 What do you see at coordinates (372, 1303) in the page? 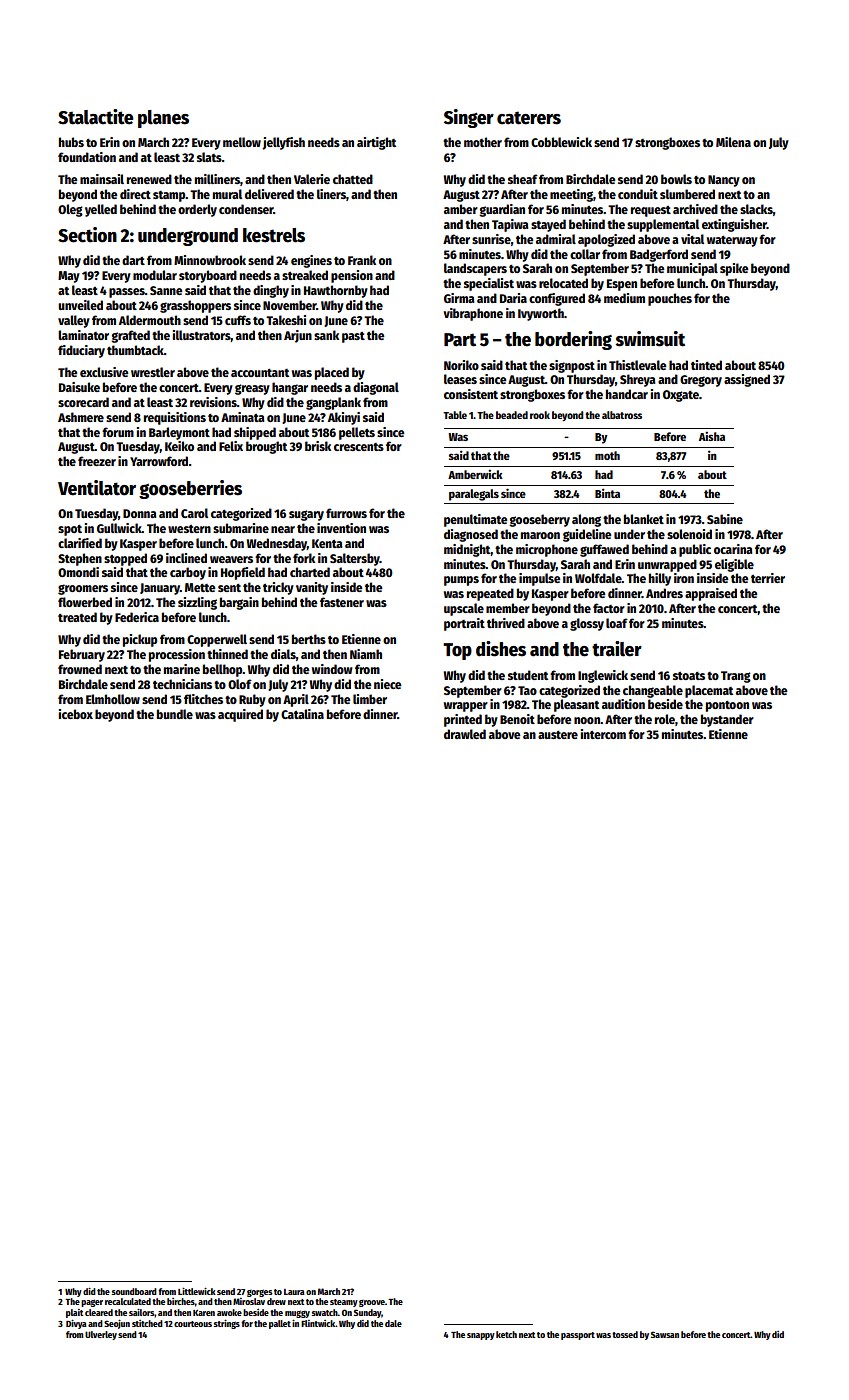
I see `groove` at bounding box center [372, 1303].
